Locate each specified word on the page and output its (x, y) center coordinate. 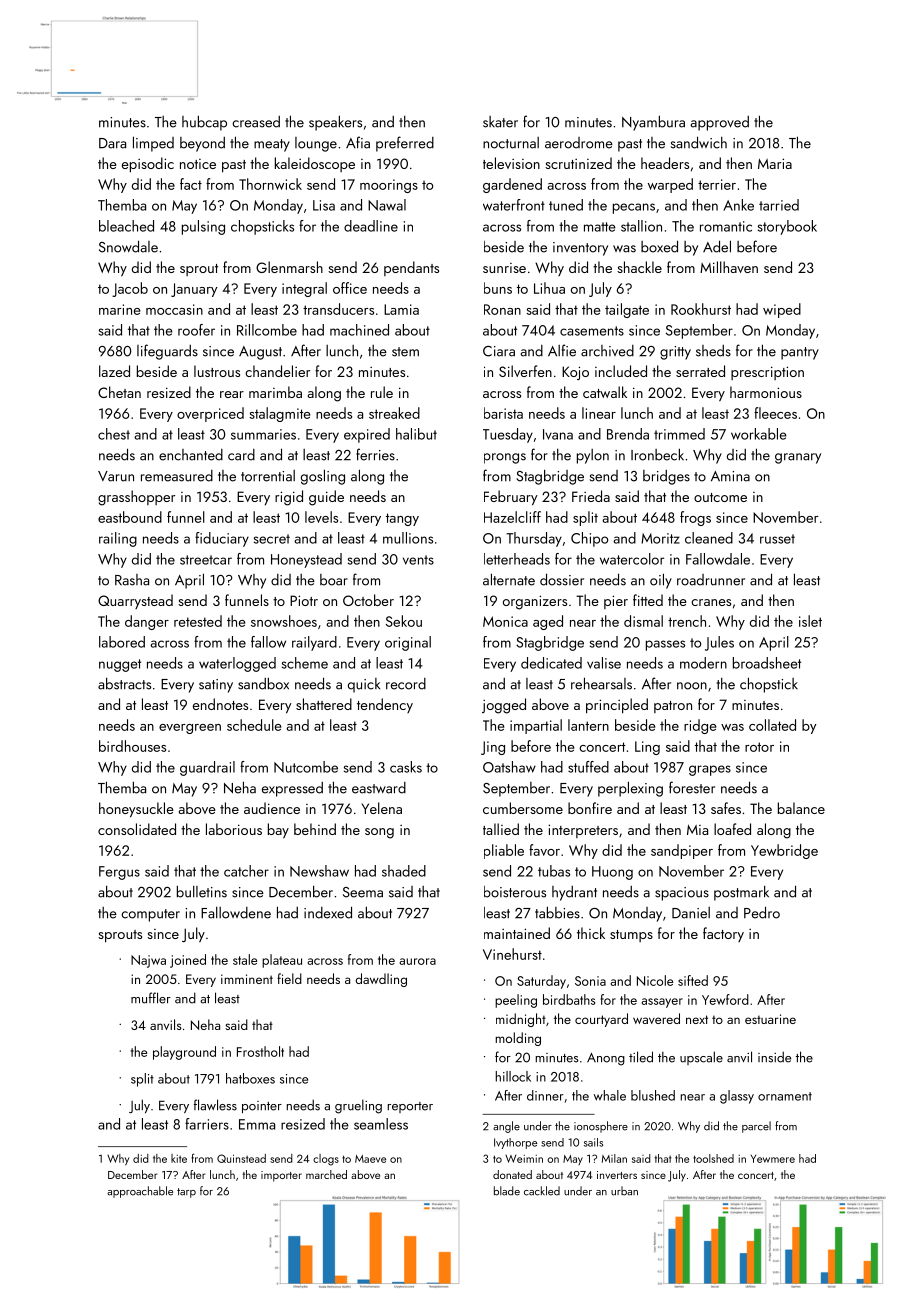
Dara (112, 143)
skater (500, 122)
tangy (402, 519)
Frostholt (260, 1051)
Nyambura (653, 123)
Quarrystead (135, 601)
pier (616, 602)
